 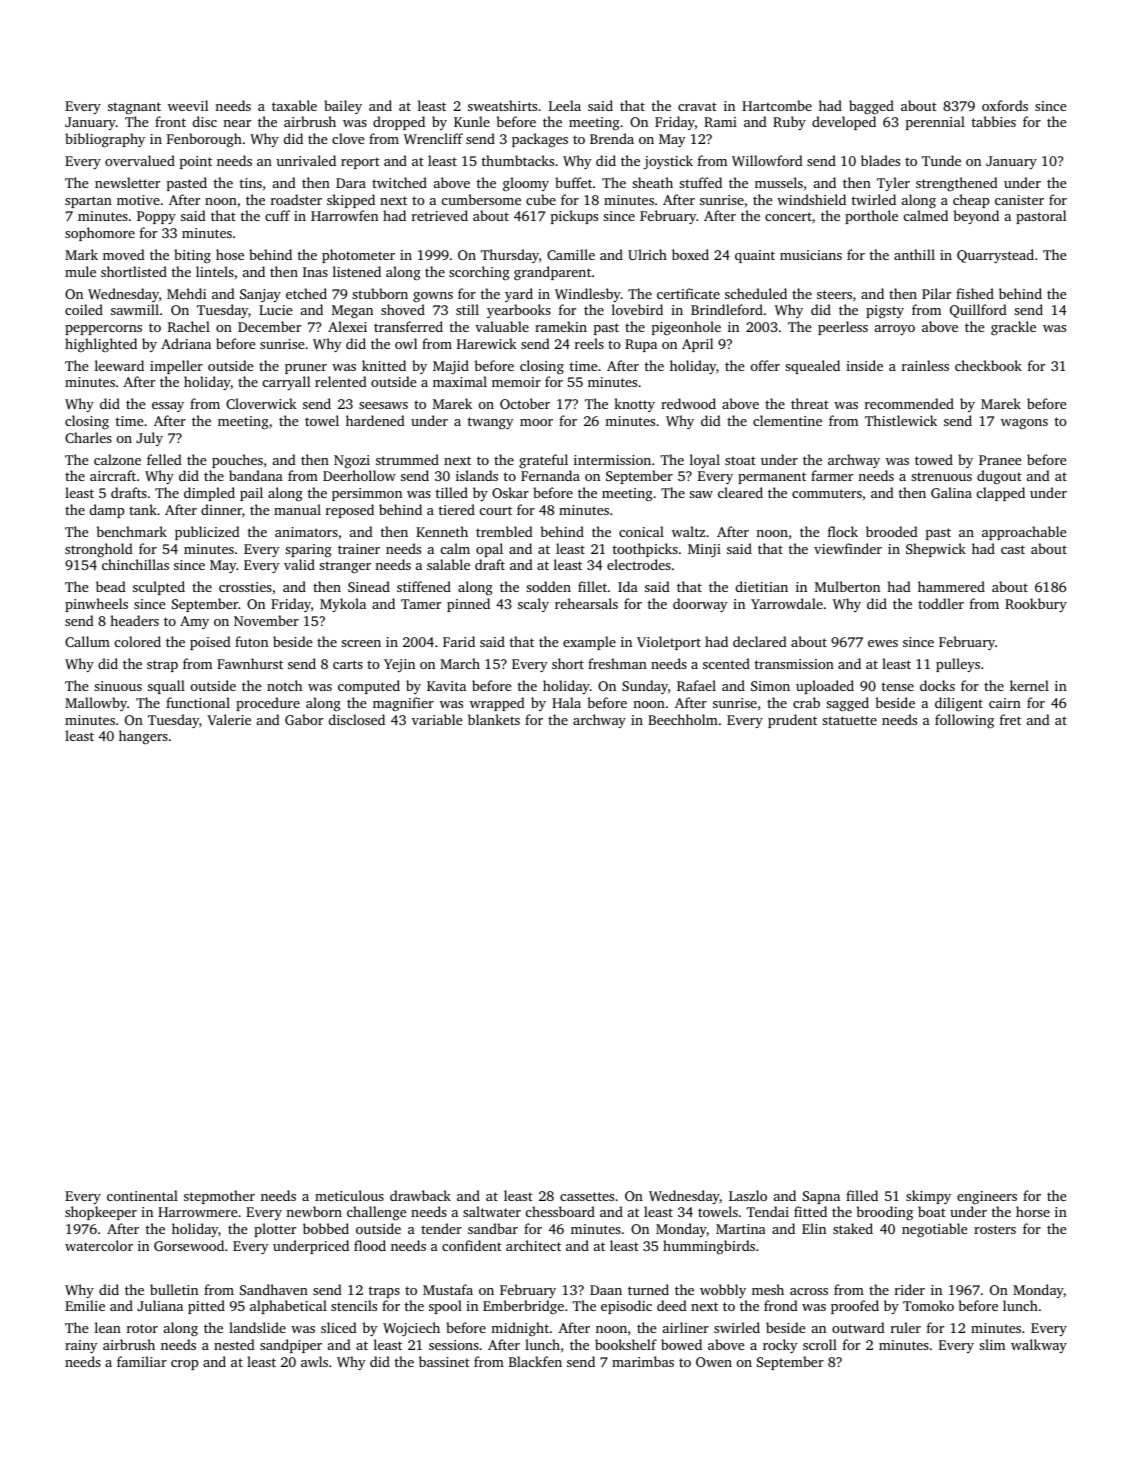 I want to click on Wojciech, so click(x=411, y=1329).
